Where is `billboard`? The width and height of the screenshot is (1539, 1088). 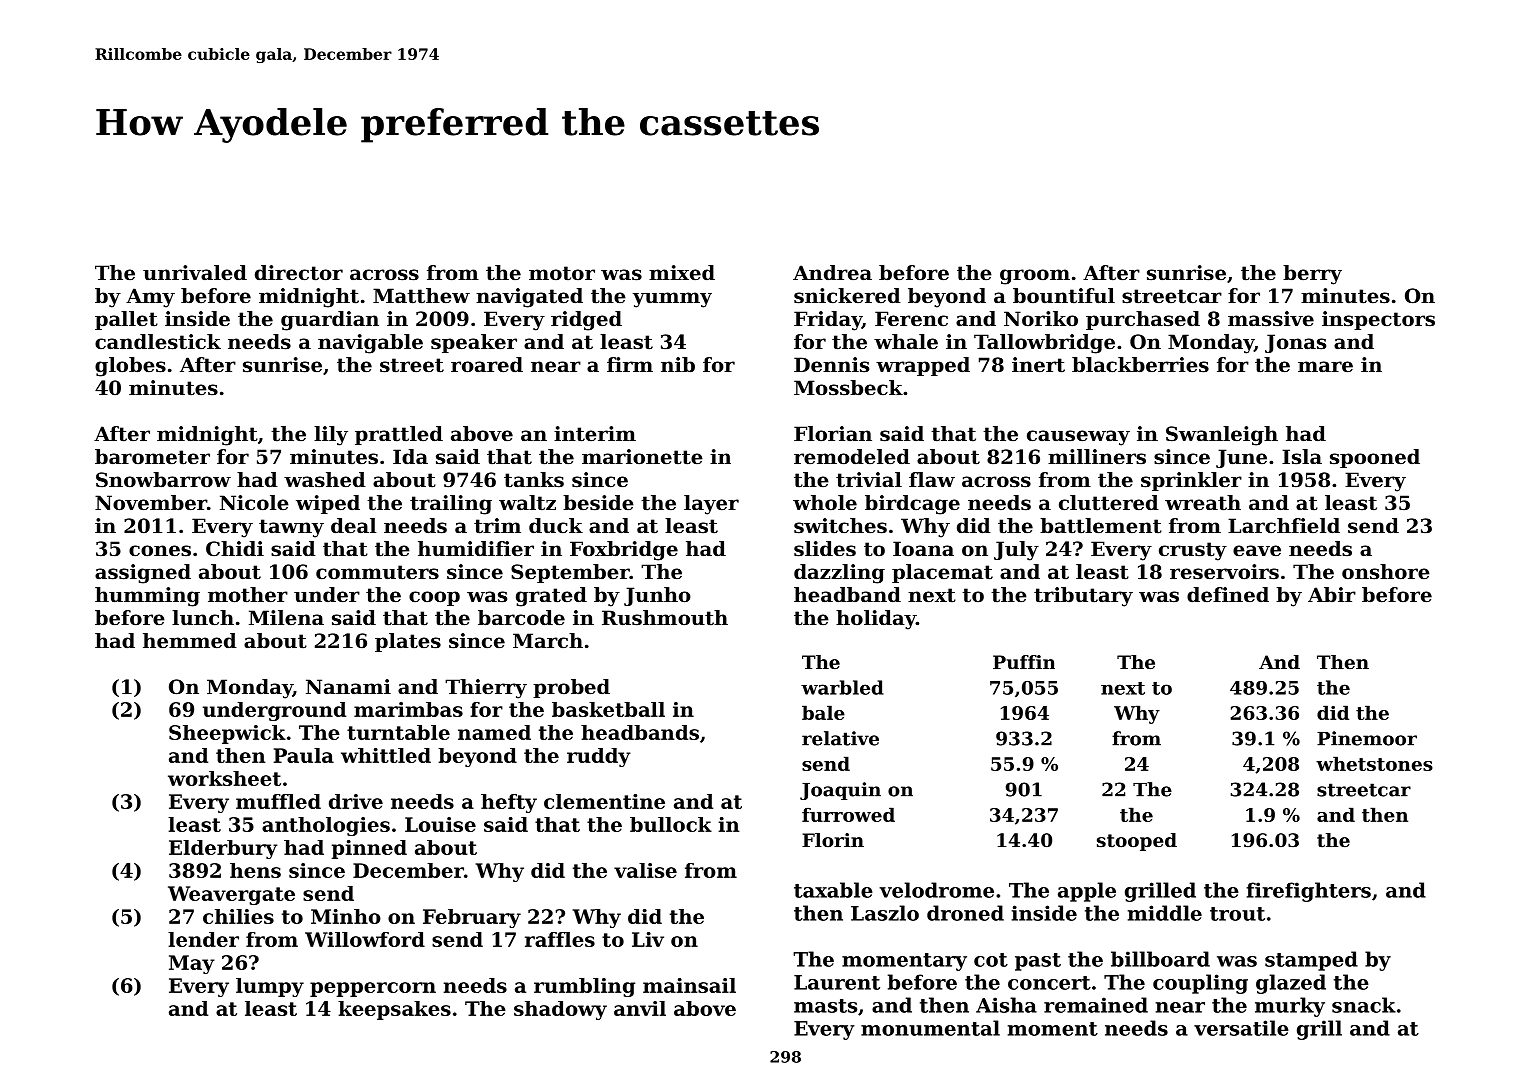 billboard is located at coordinates (1160, 959).
